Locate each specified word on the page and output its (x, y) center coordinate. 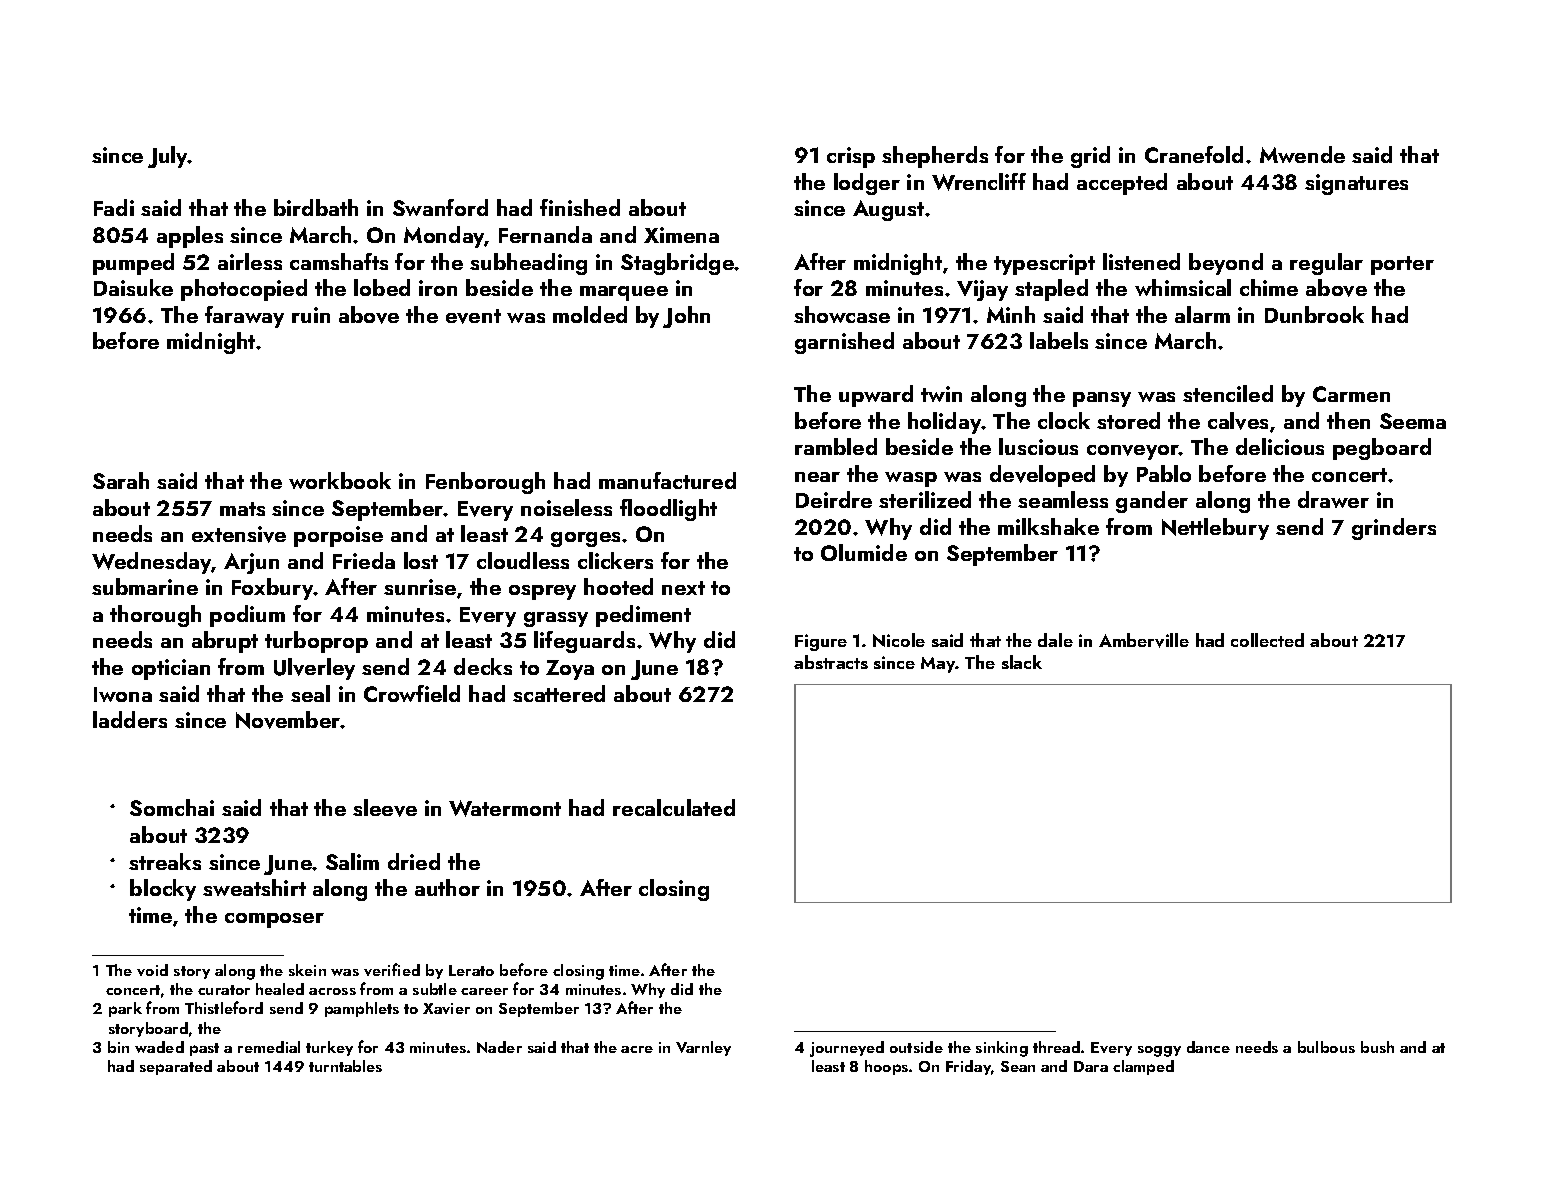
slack (1022, 662)
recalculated (674, 807)
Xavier (446, 1008)
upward (876, 396)
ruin (311, 315)
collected (1267, 640)
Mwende (1302, 154)
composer (274, 920)
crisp (851, 157)
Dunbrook (1314, 314)
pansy (1102, 399)
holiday (945, 423)
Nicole (899, 640)
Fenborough (485, 483)
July (168, 157)
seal (310, 693)
